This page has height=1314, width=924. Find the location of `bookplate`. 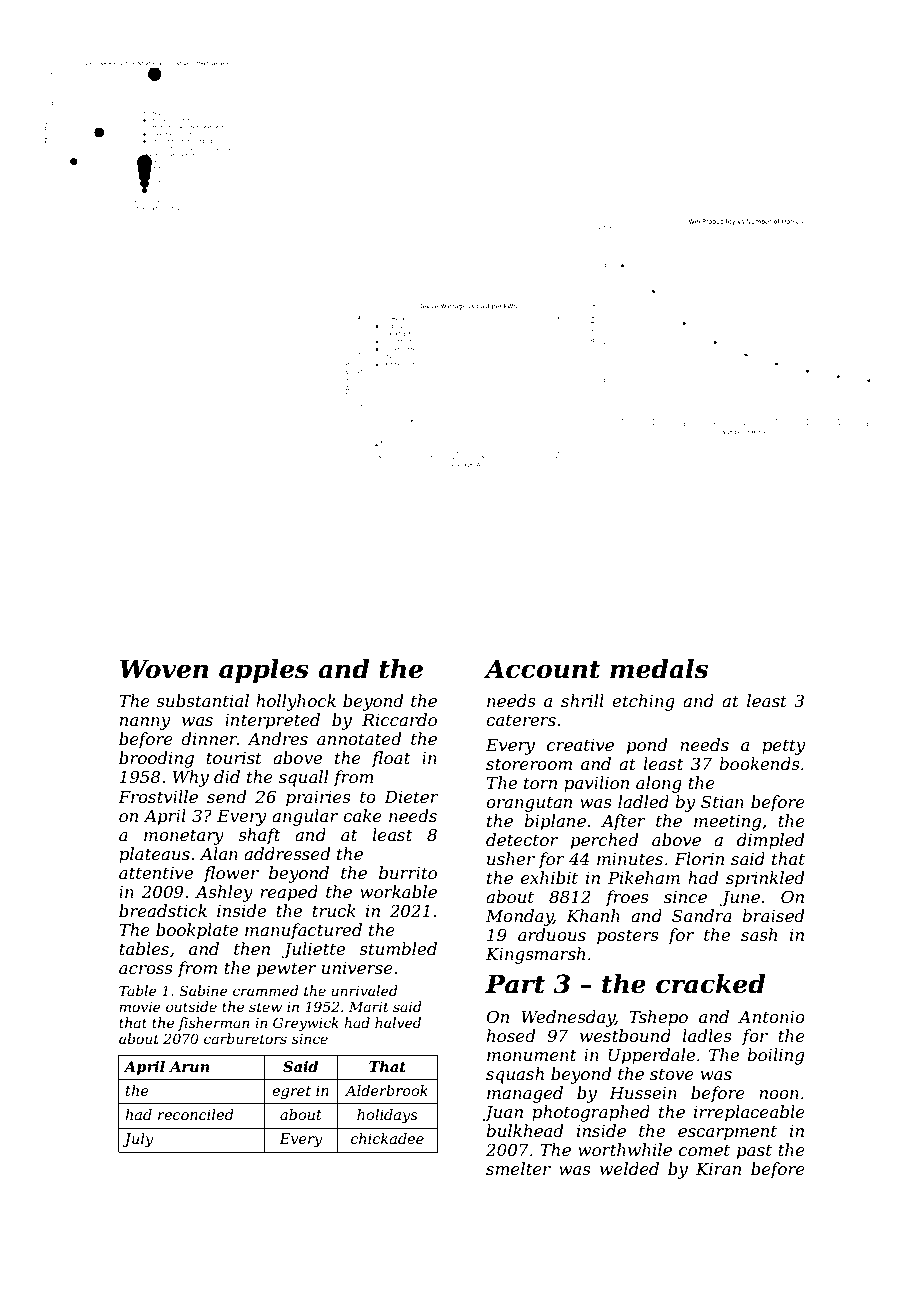

bookplate is located at coordinates (197, 931).
